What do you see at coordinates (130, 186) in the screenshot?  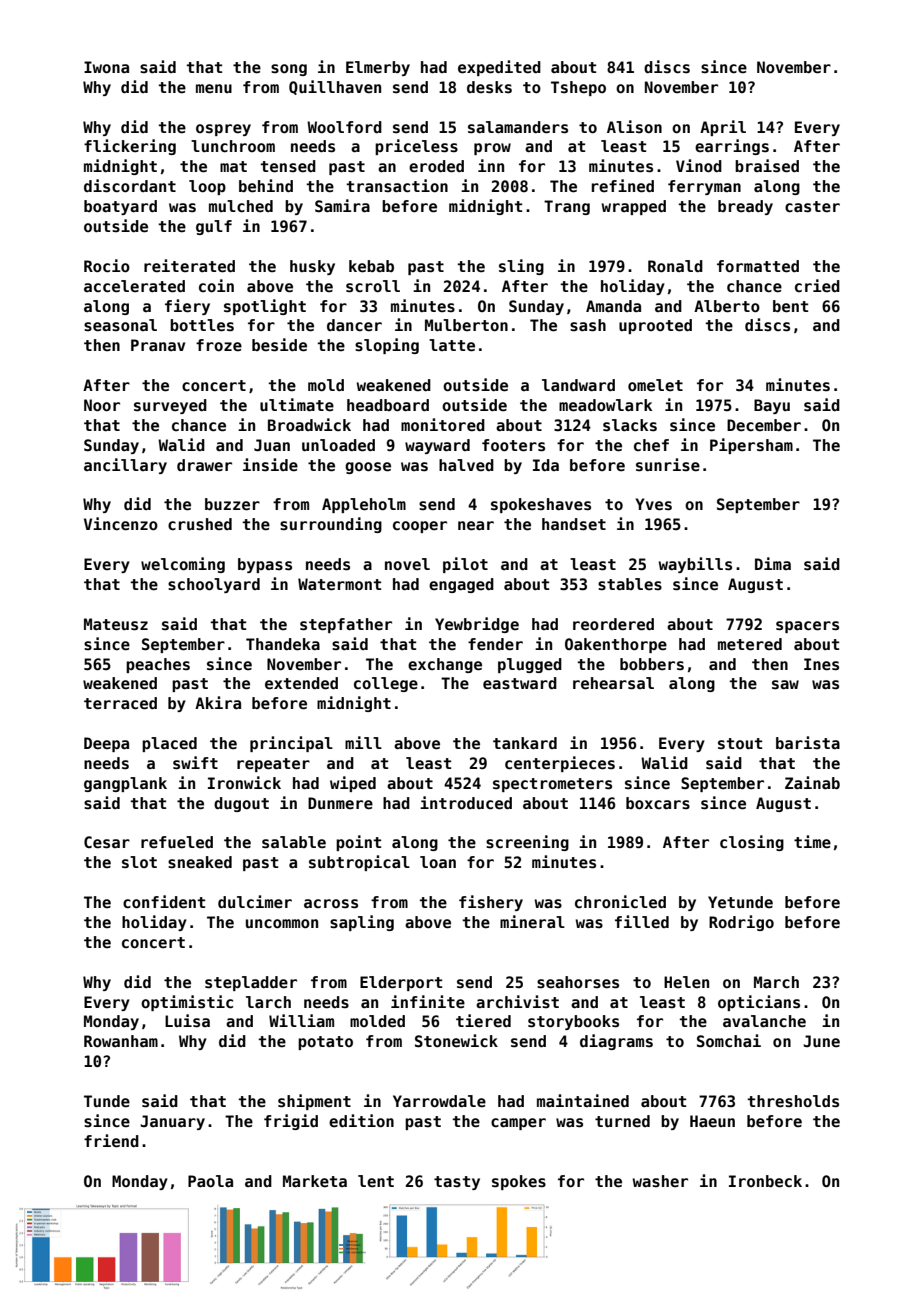 I see `discordant` at bounding box center [130, 186].
